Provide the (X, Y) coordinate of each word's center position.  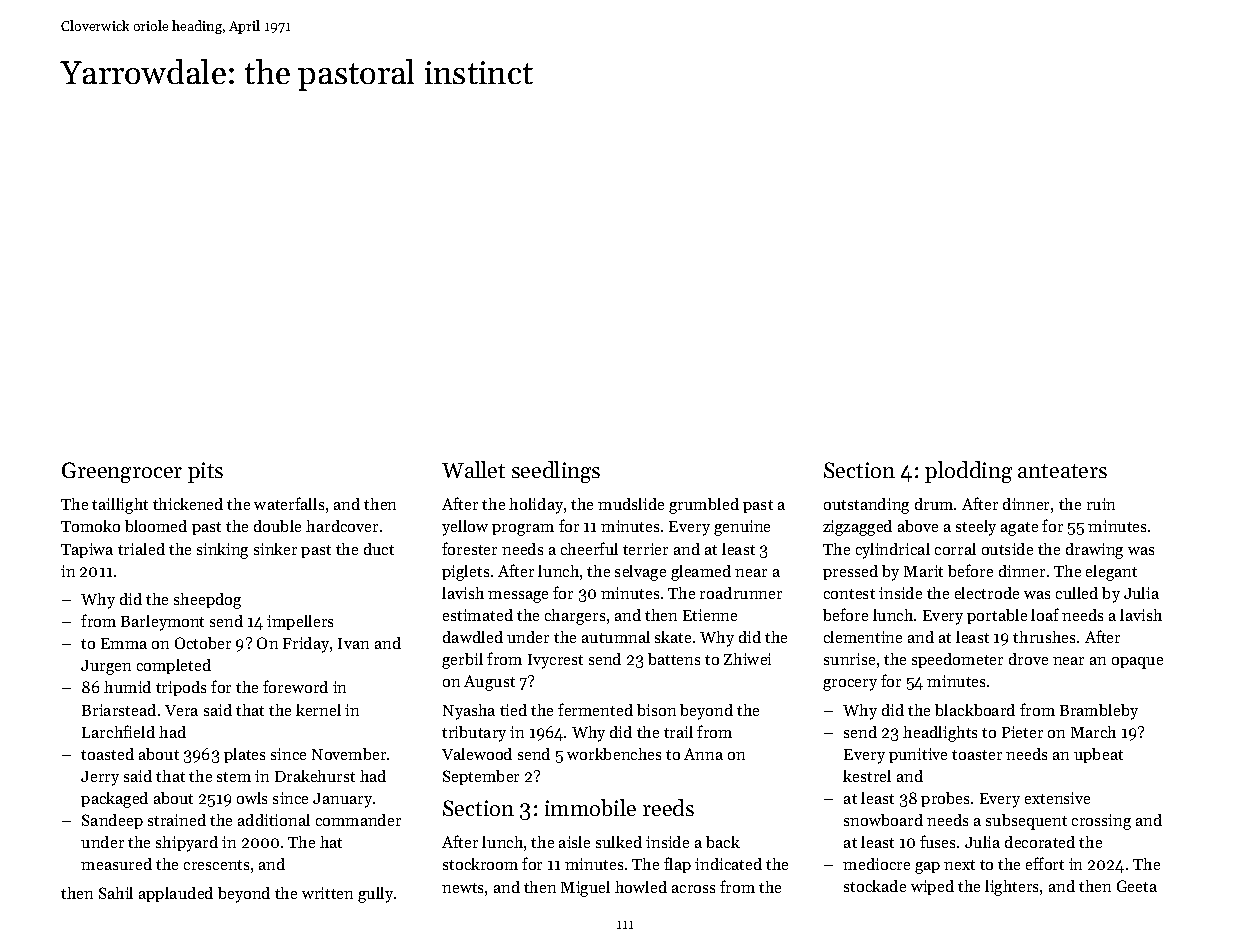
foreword (295, 686)
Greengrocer (122, 472)
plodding (968, 472)
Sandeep (112, 821)
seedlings (556, 472)
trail (678, 732)
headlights (940, 734)
